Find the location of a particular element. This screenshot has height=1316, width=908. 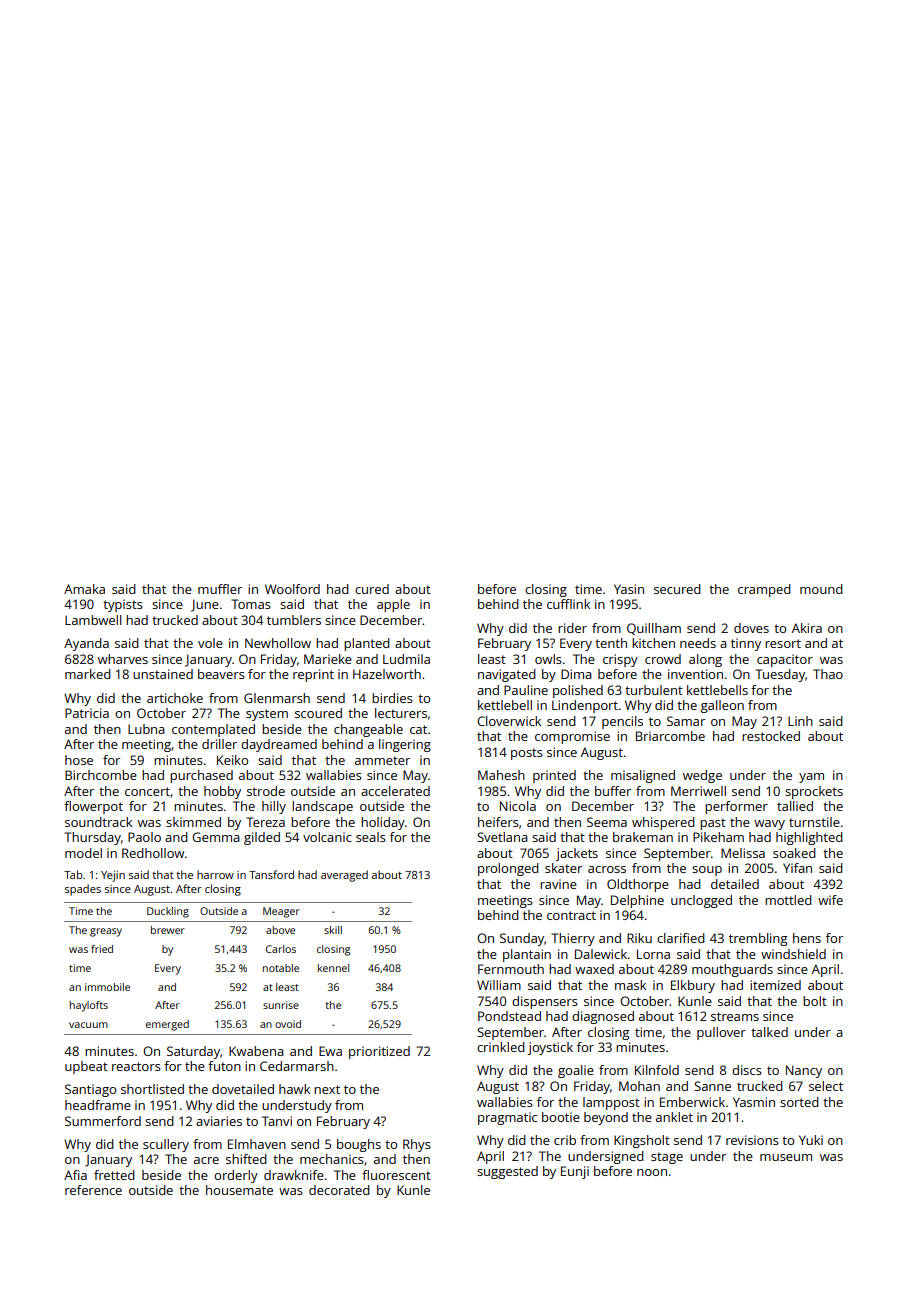

crinkled is located at coordinates (501, 1047).
